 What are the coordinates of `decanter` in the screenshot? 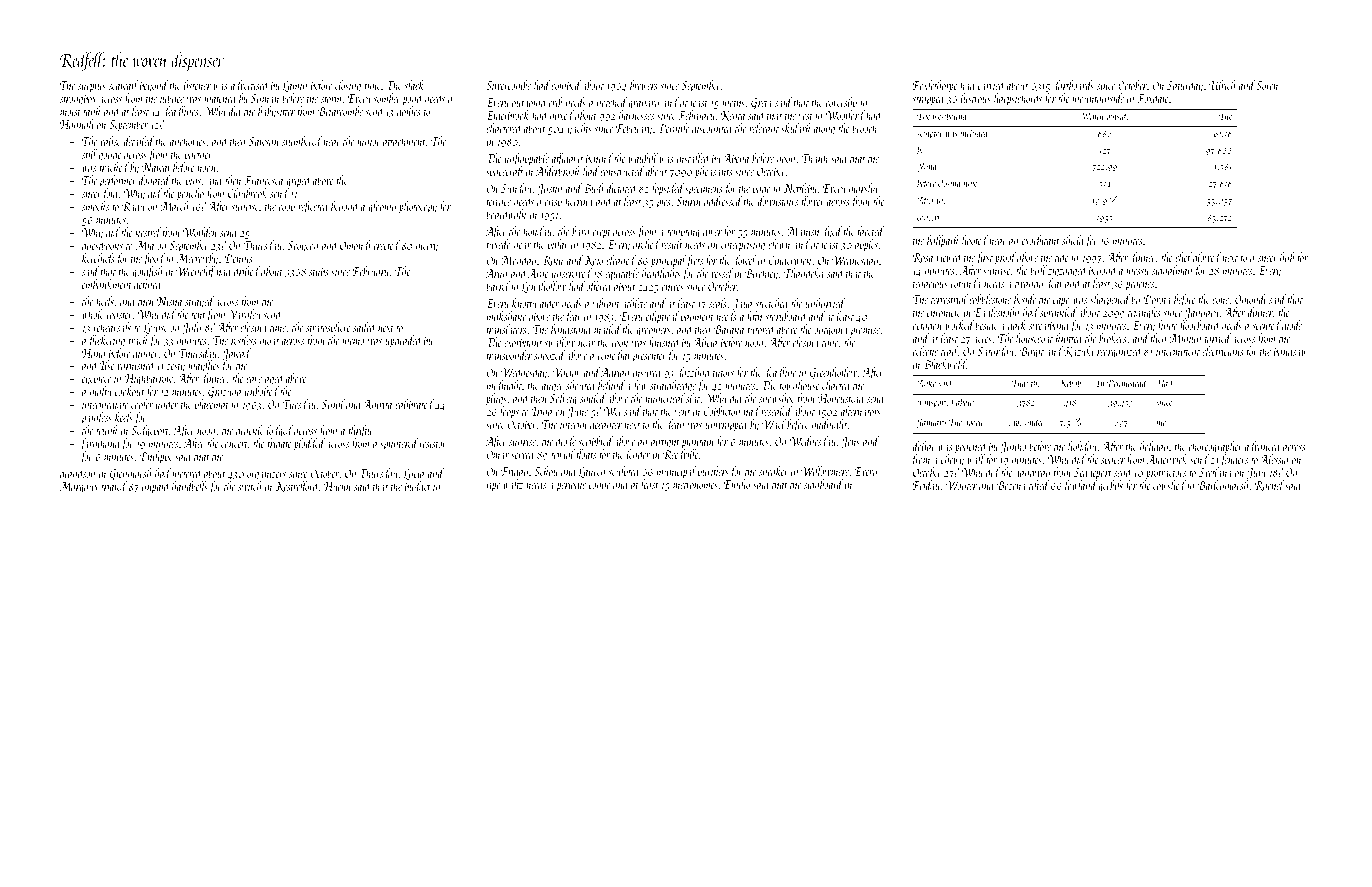 It's located at (606, 424).
